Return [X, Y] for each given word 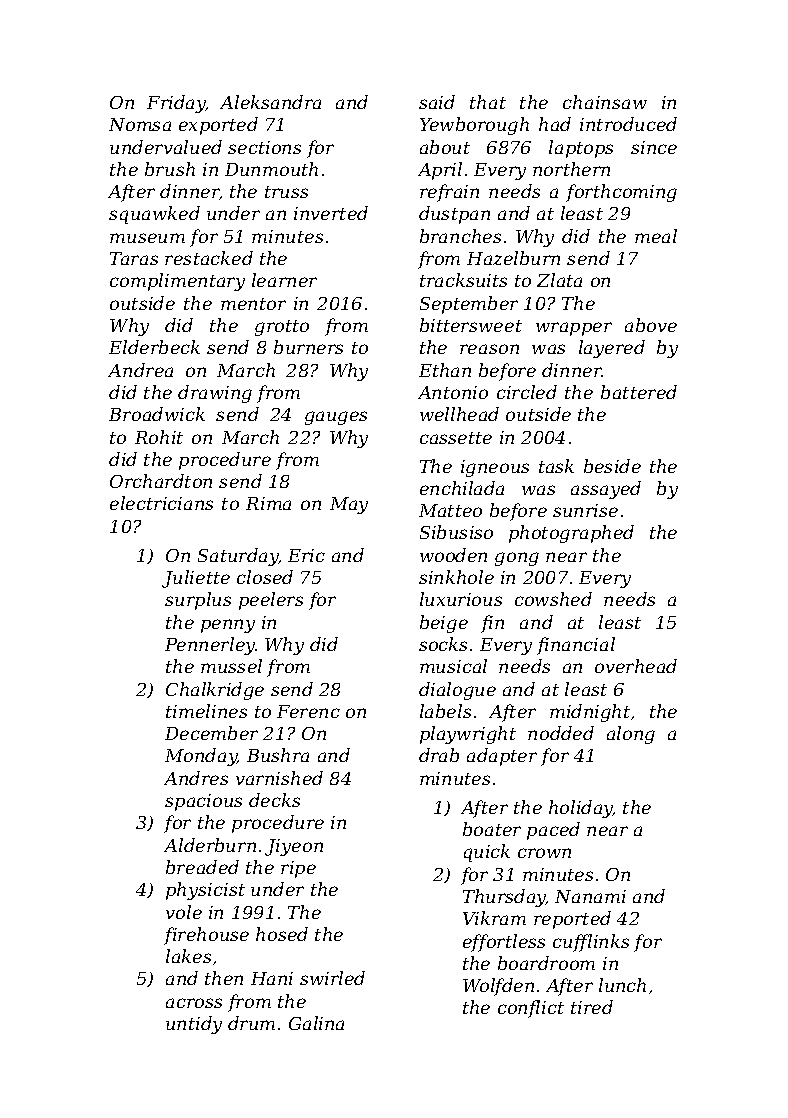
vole [184, 912]
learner [284, 280]
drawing [215, 394]
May [349, 505]
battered [639, 392]
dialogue [457, 691]
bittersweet [471, 325]
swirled [332, 978]
